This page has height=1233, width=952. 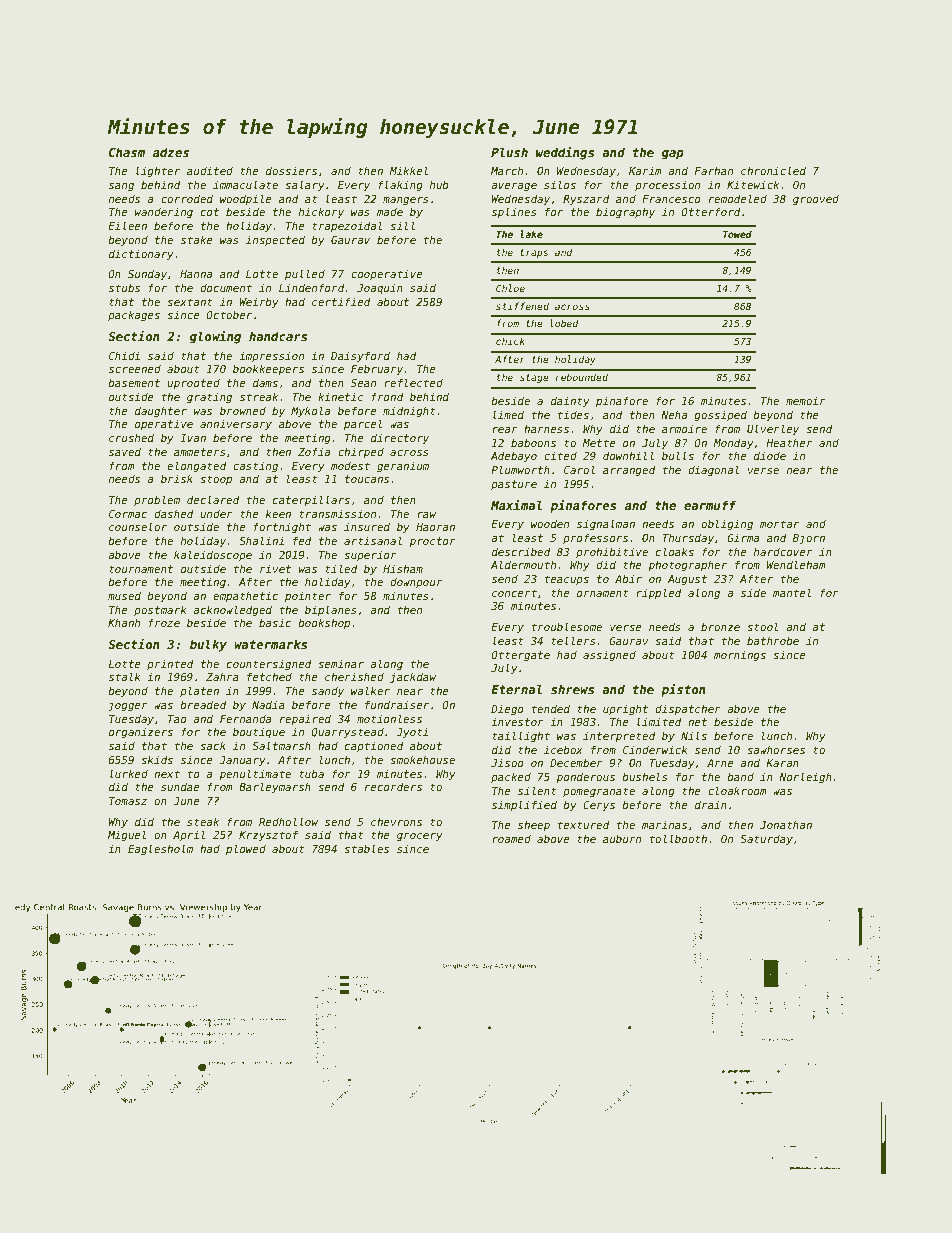 What do you see at coordinates (366, 848) in the page?
I see `stables` at bounding box center [366, 848].
